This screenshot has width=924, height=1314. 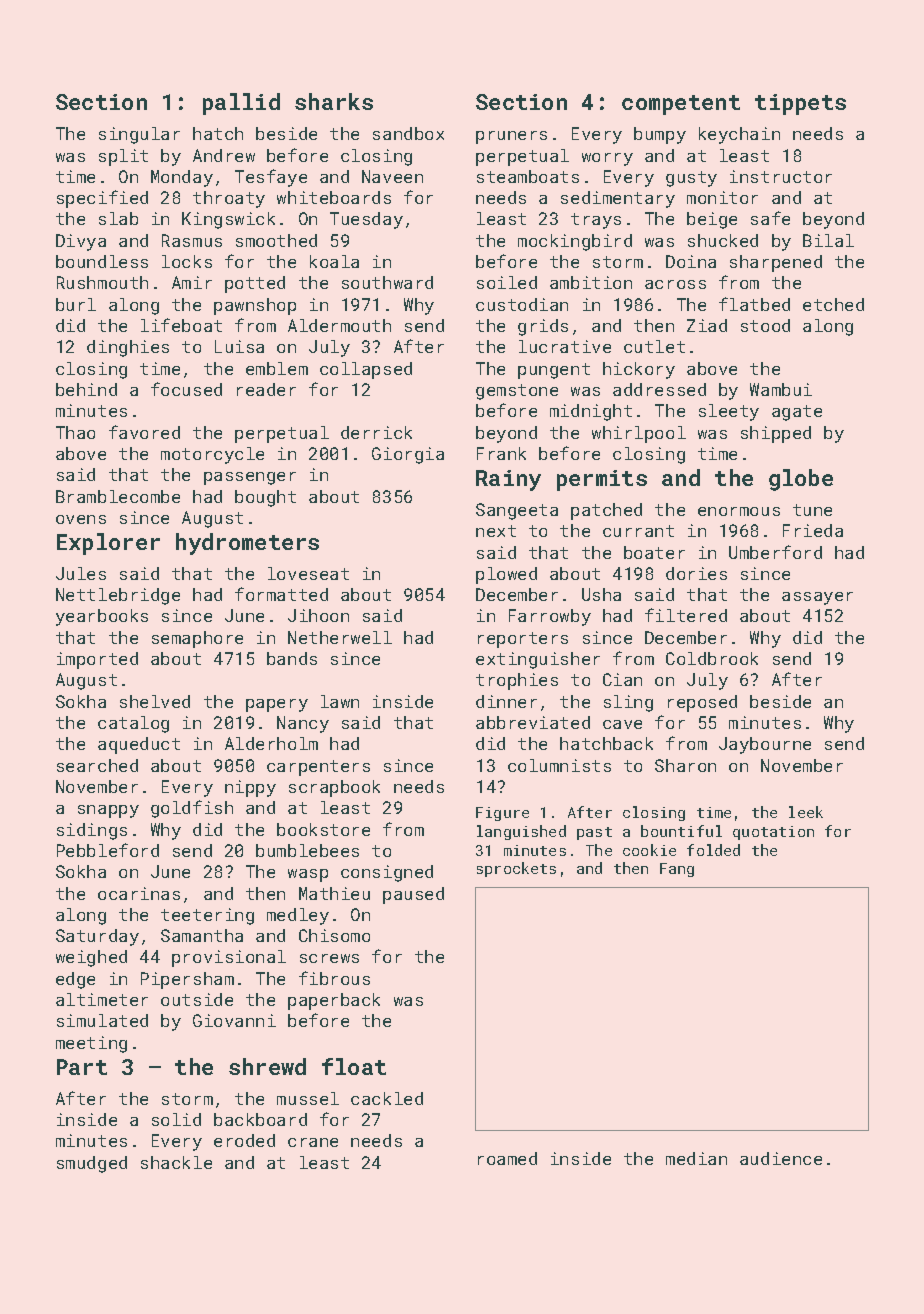 What do you see at coordinates (247, 544) in the screenshot?
I see `hydrometers` at bounding box center [247, 544].
